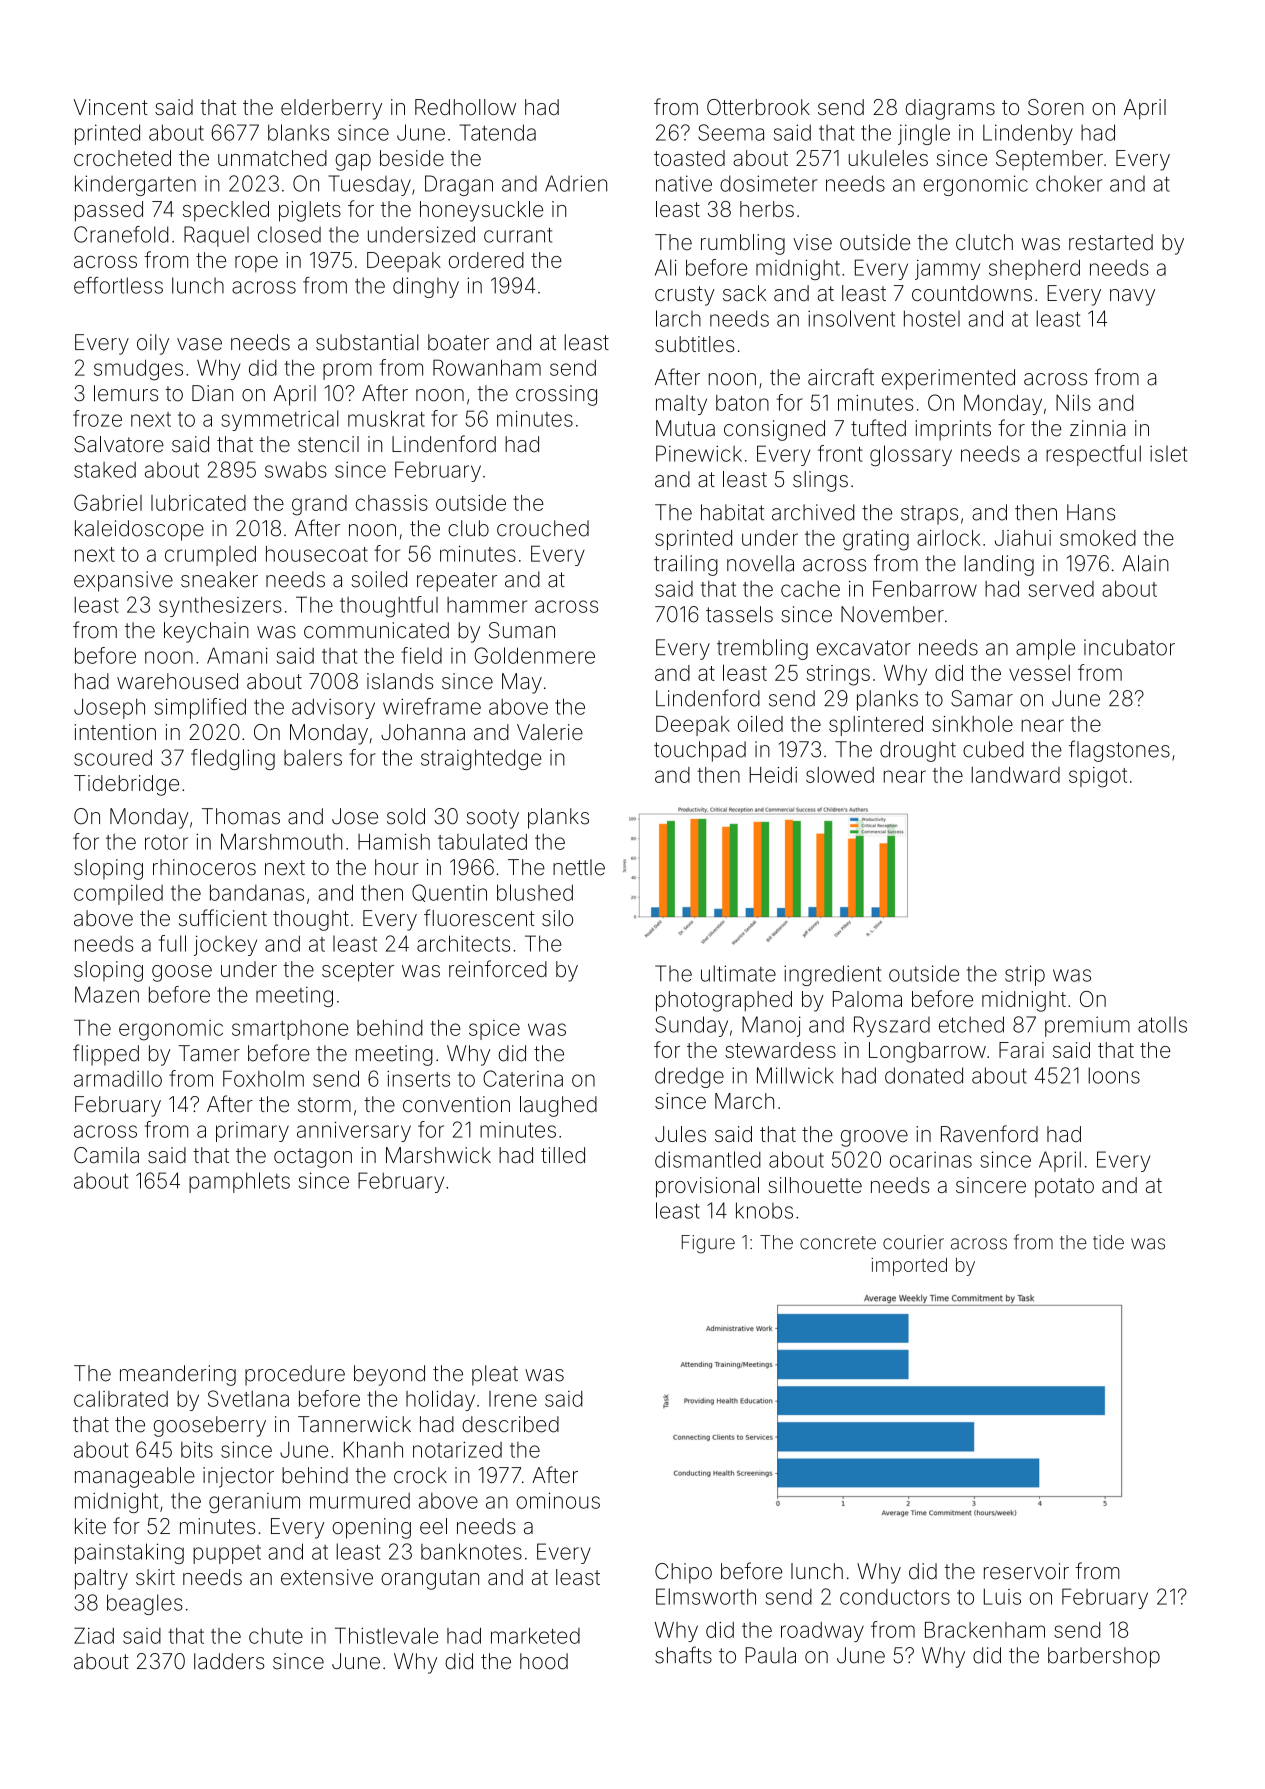 The image size is (1265, 1789). Describe the element at coordinates (486, 260) in the screenshot. I see `ordered` at that location.
